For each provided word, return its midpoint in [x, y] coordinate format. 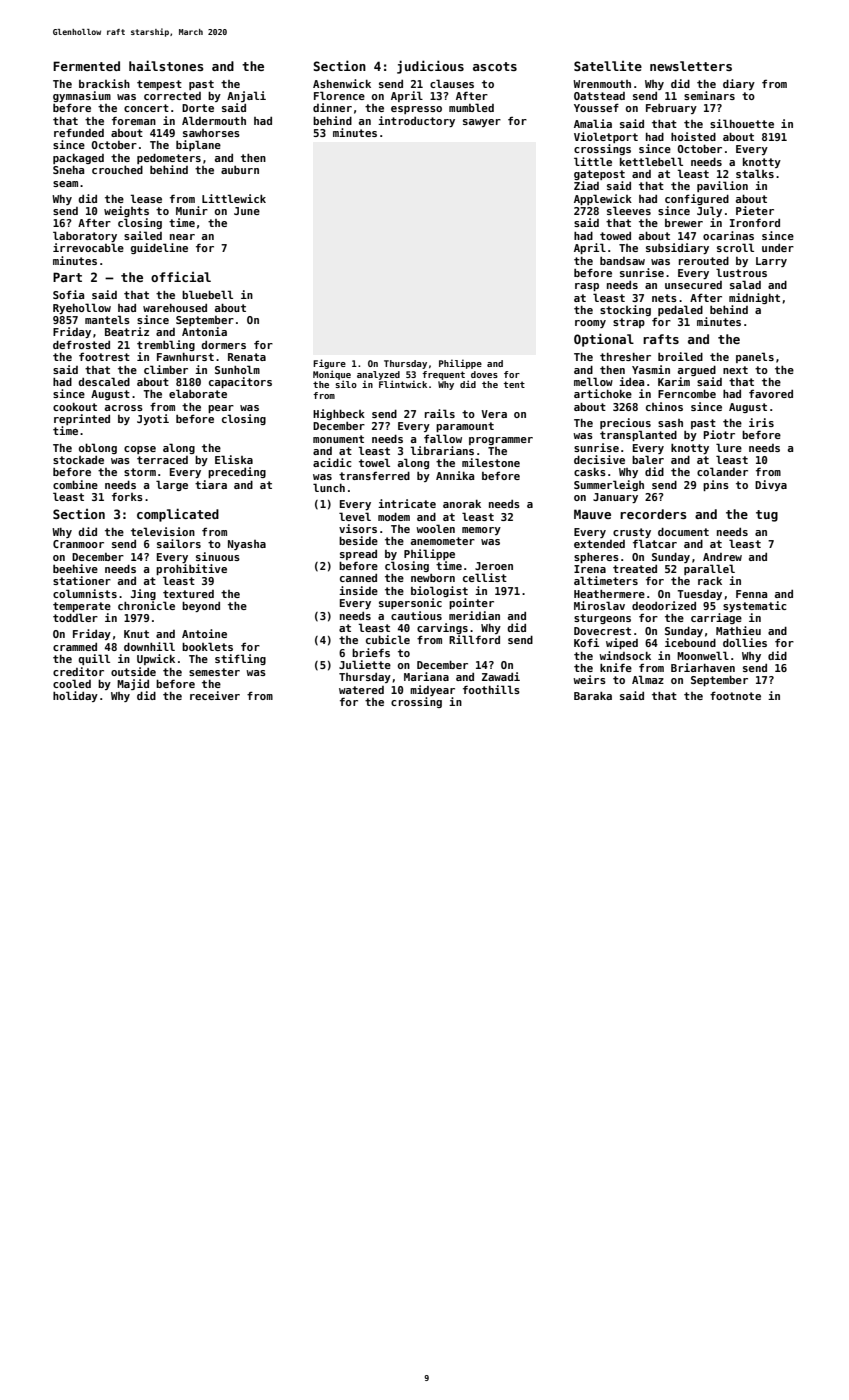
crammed [75, 647]
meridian [474, 615]
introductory [416, 121]
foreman [134, 120]
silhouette [742, 123]
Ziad [586, 185]
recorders [653, 514]
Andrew [722, 557]
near [182, 237]
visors [358, 528]
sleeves [629, 210]
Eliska [234, 459]
